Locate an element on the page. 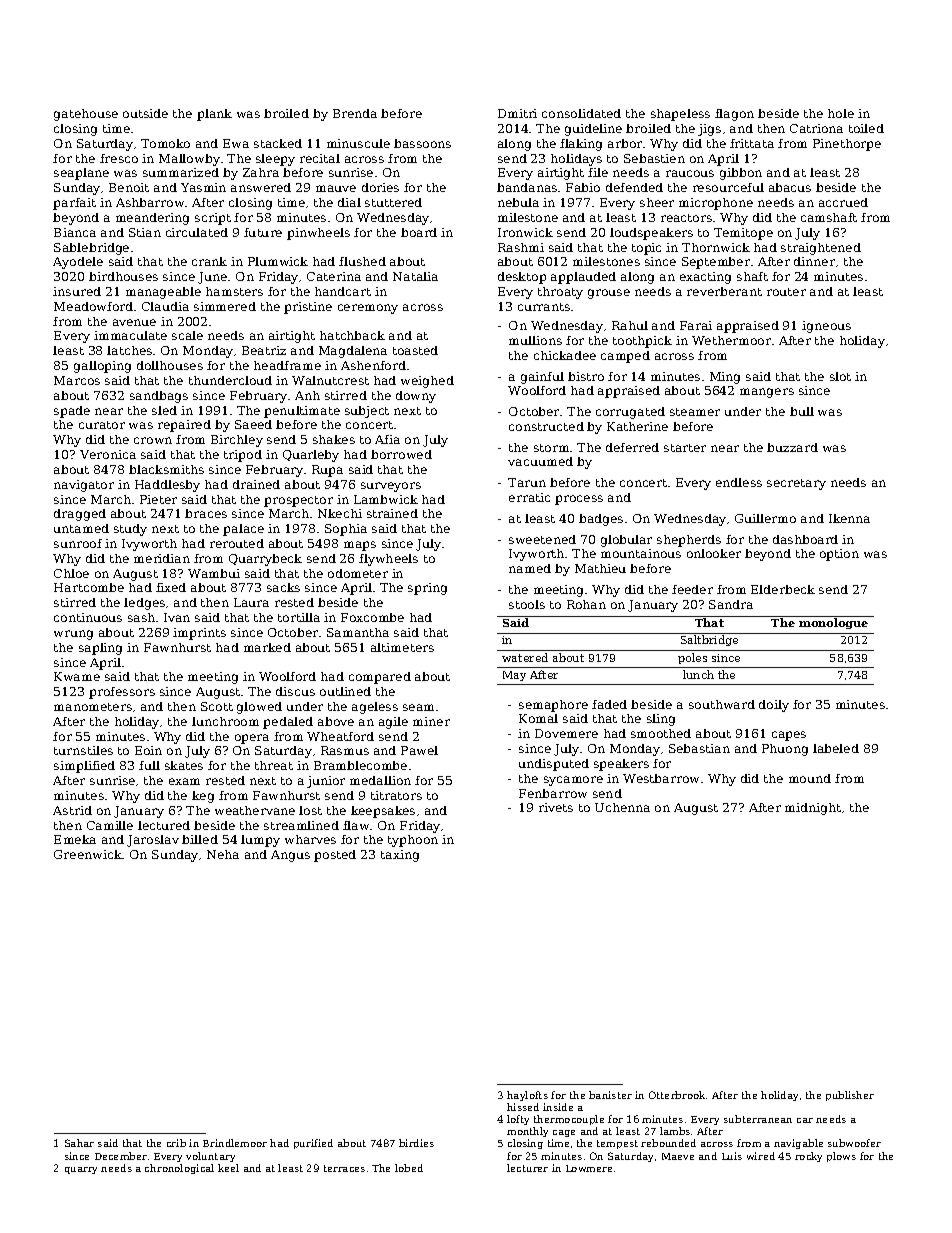  Rashmi is located at coordinates (521, 247).
